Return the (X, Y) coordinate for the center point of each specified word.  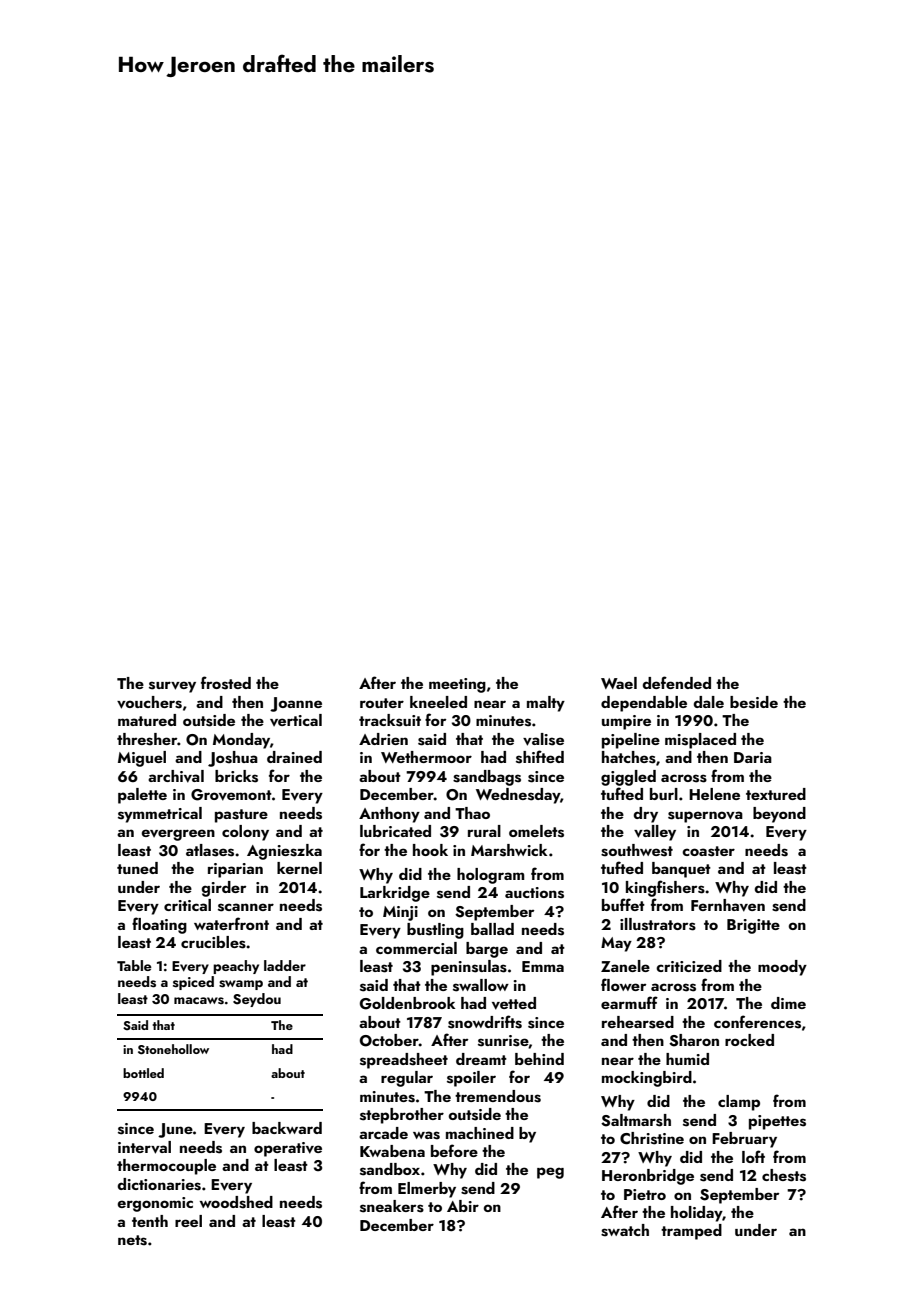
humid (687, 1059)
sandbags (487, 778)
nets (132, 1240)
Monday (241, 741)
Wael (619, 683)
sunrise (503, 1041)
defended (676, 682)
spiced (193, 983)
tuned (137, 868)
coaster (708, 851)
